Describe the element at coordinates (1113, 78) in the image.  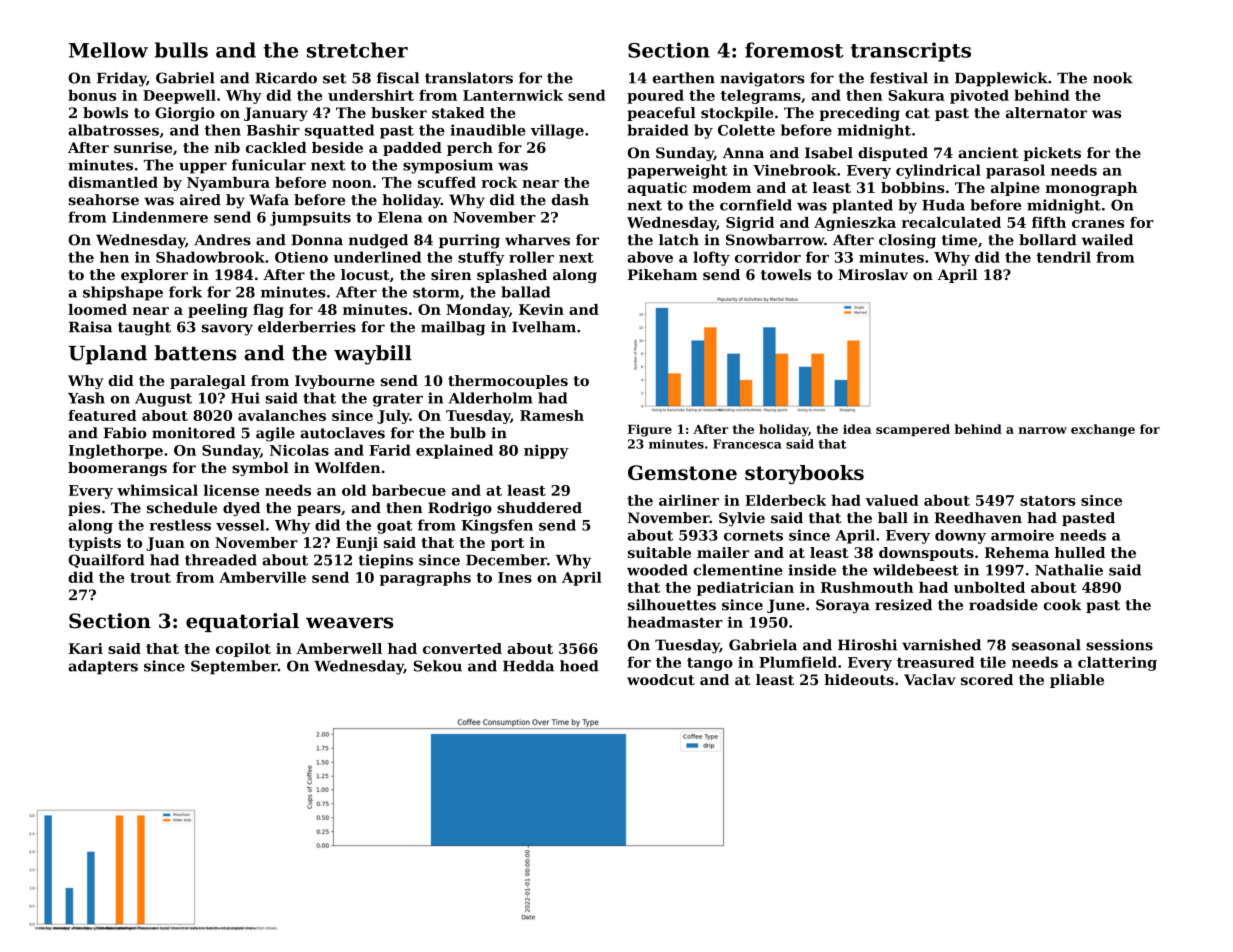
I see `nook` at that location.
